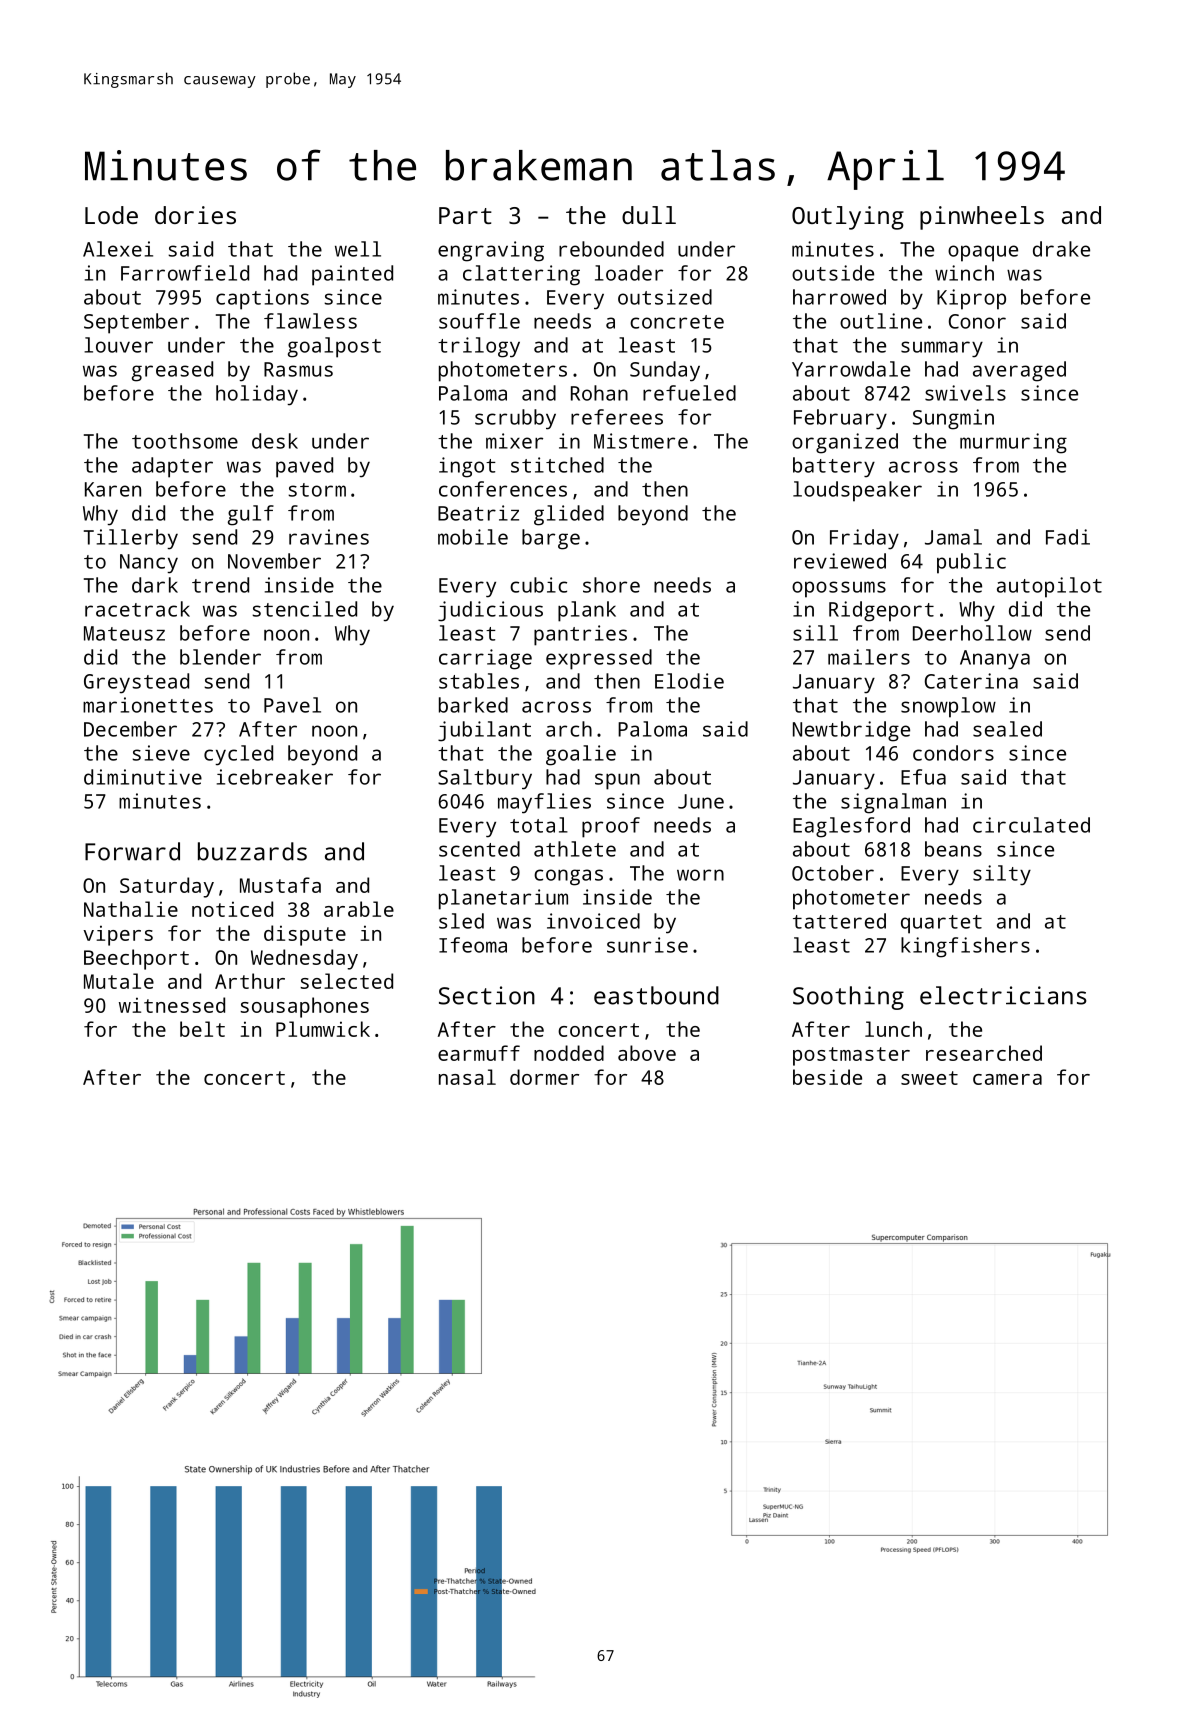 The image size is (1193, 1728). What do you see at coordinates (544, 1077) in the screenshot?
I see `dormer` at bounding box center [544, 1077].
